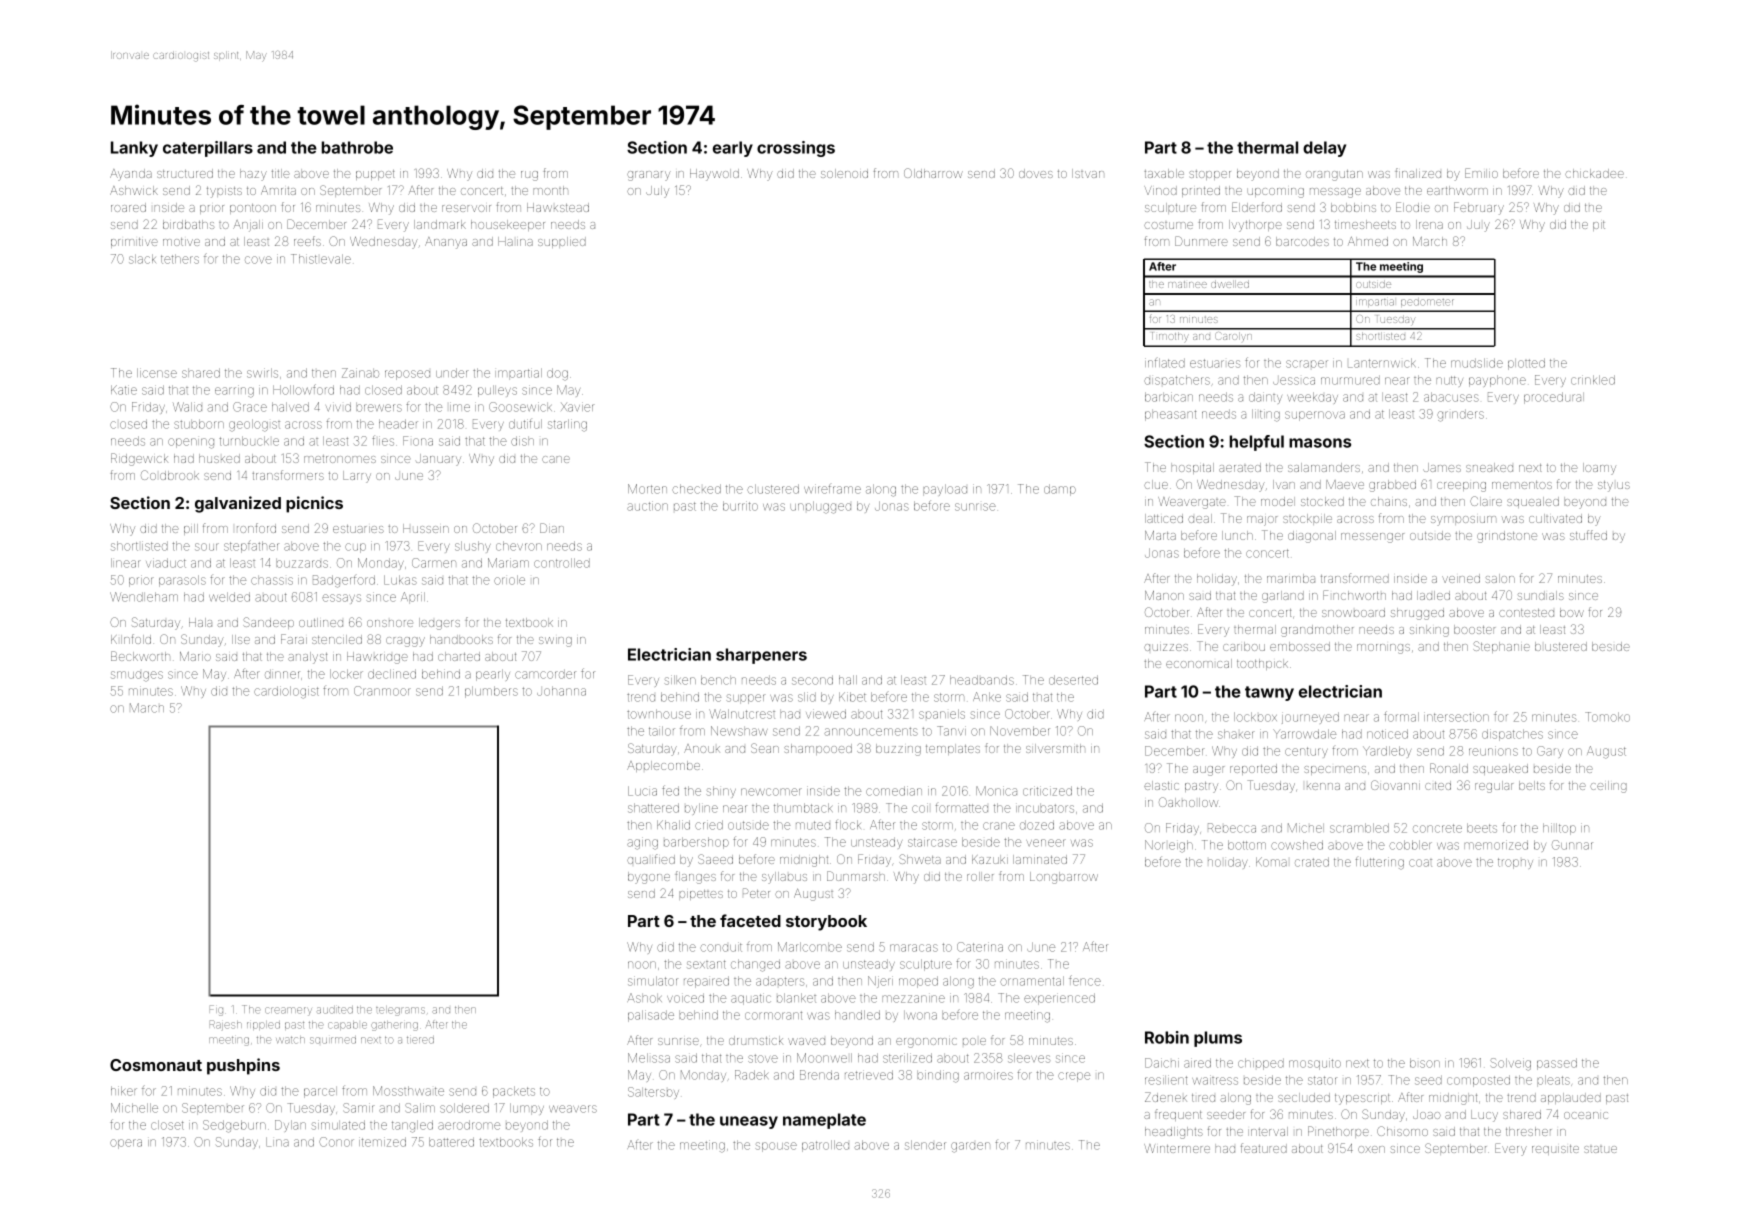 The width and height of the image is (1742, 1232). I want to click on Ayanda, so click(131, 175).
